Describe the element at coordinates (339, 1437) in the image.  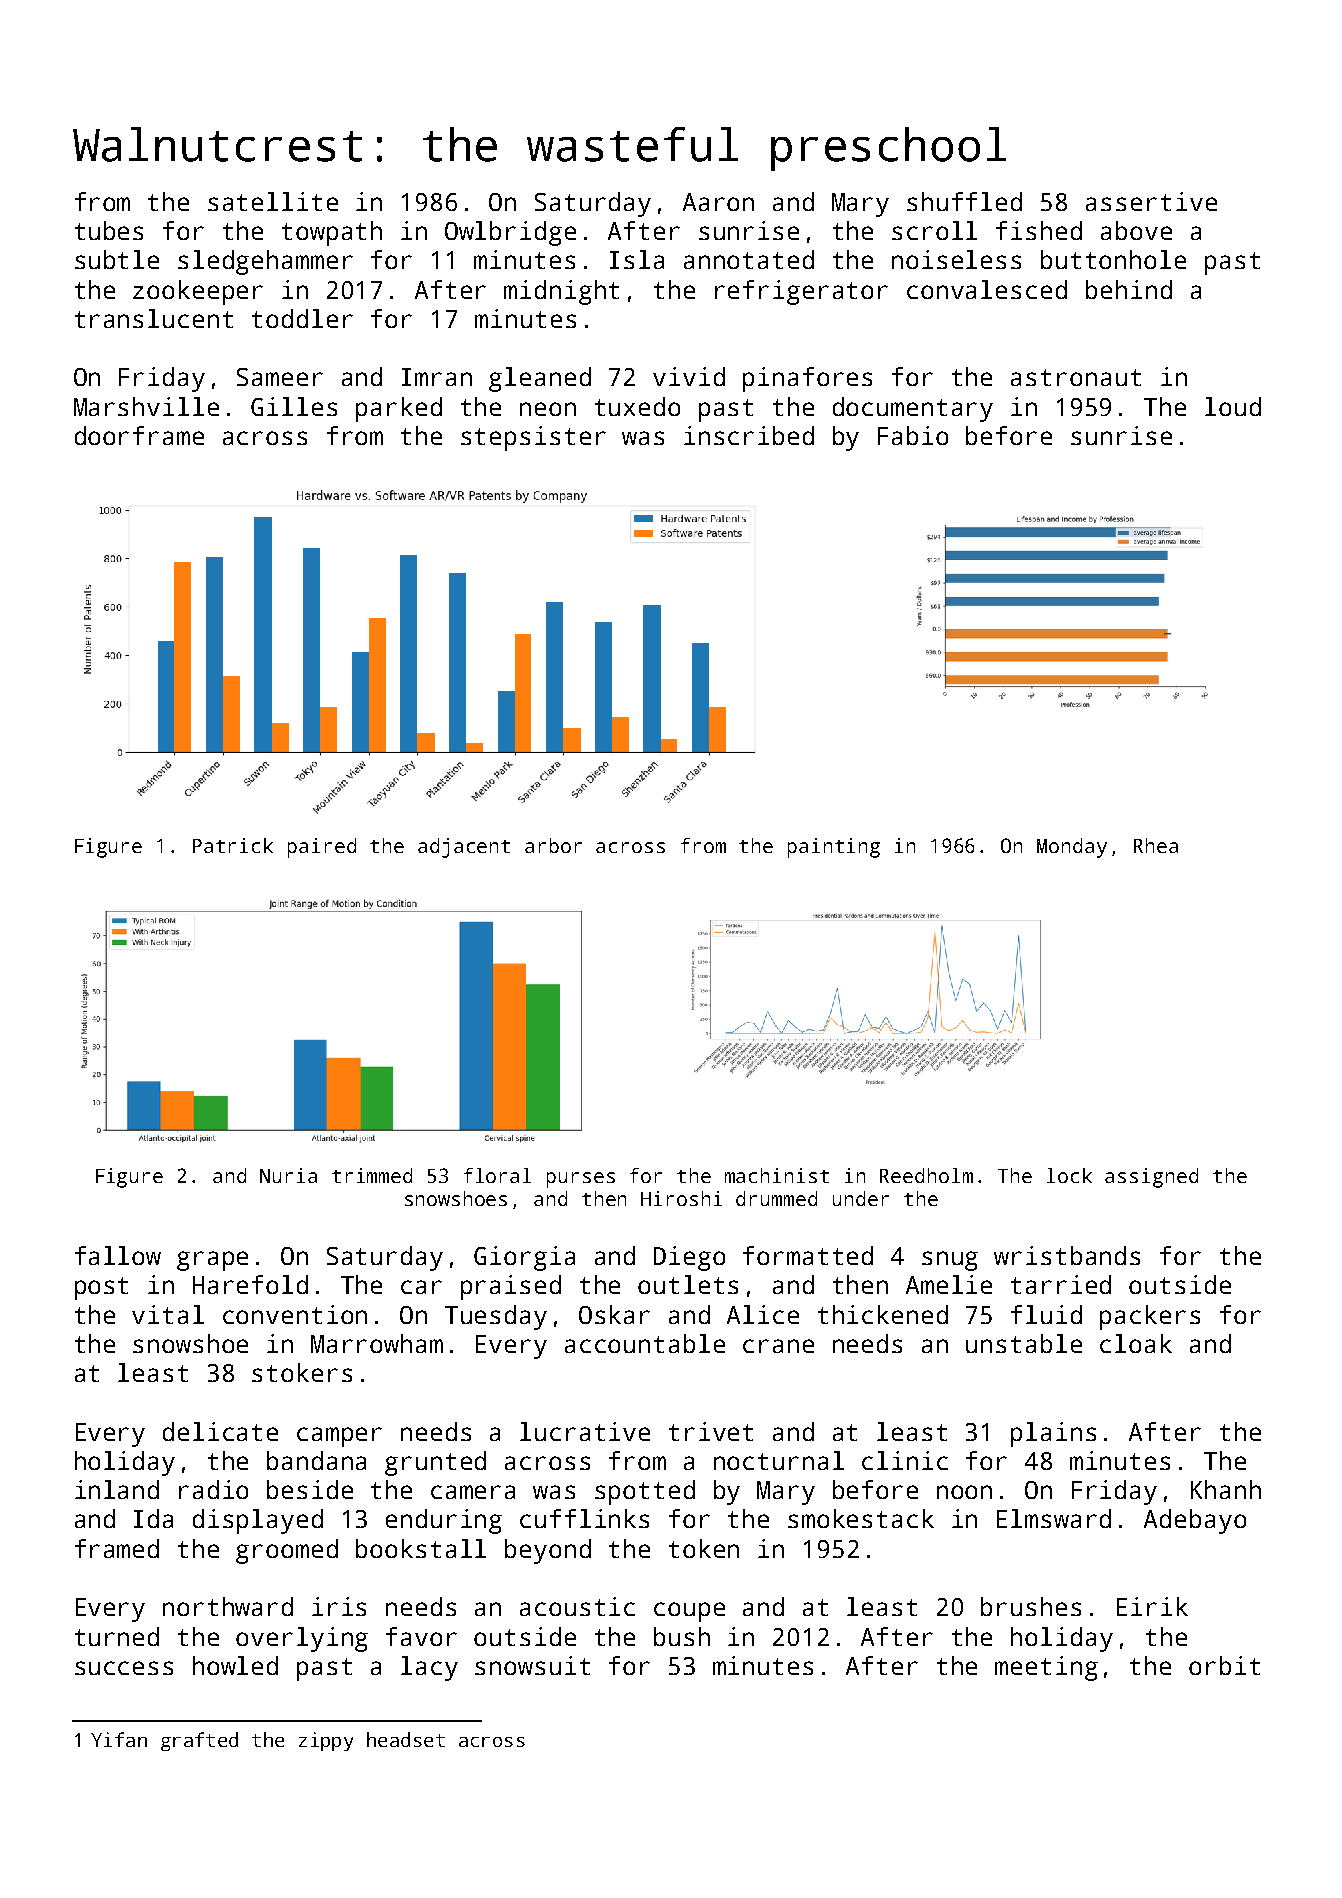
I see `camper` at that location.
